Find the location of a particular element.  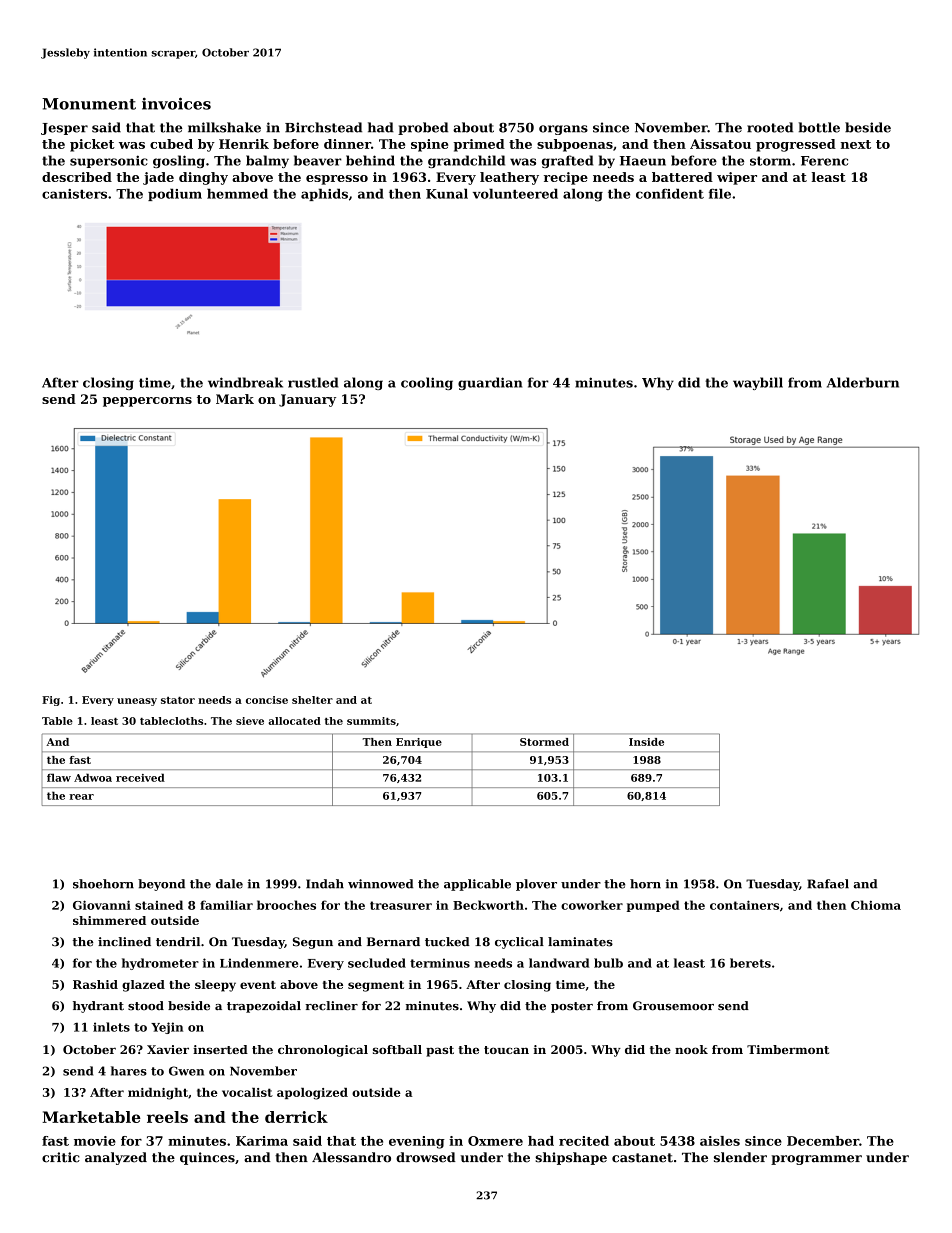

Rashid is located at coordinates (95, 984).
